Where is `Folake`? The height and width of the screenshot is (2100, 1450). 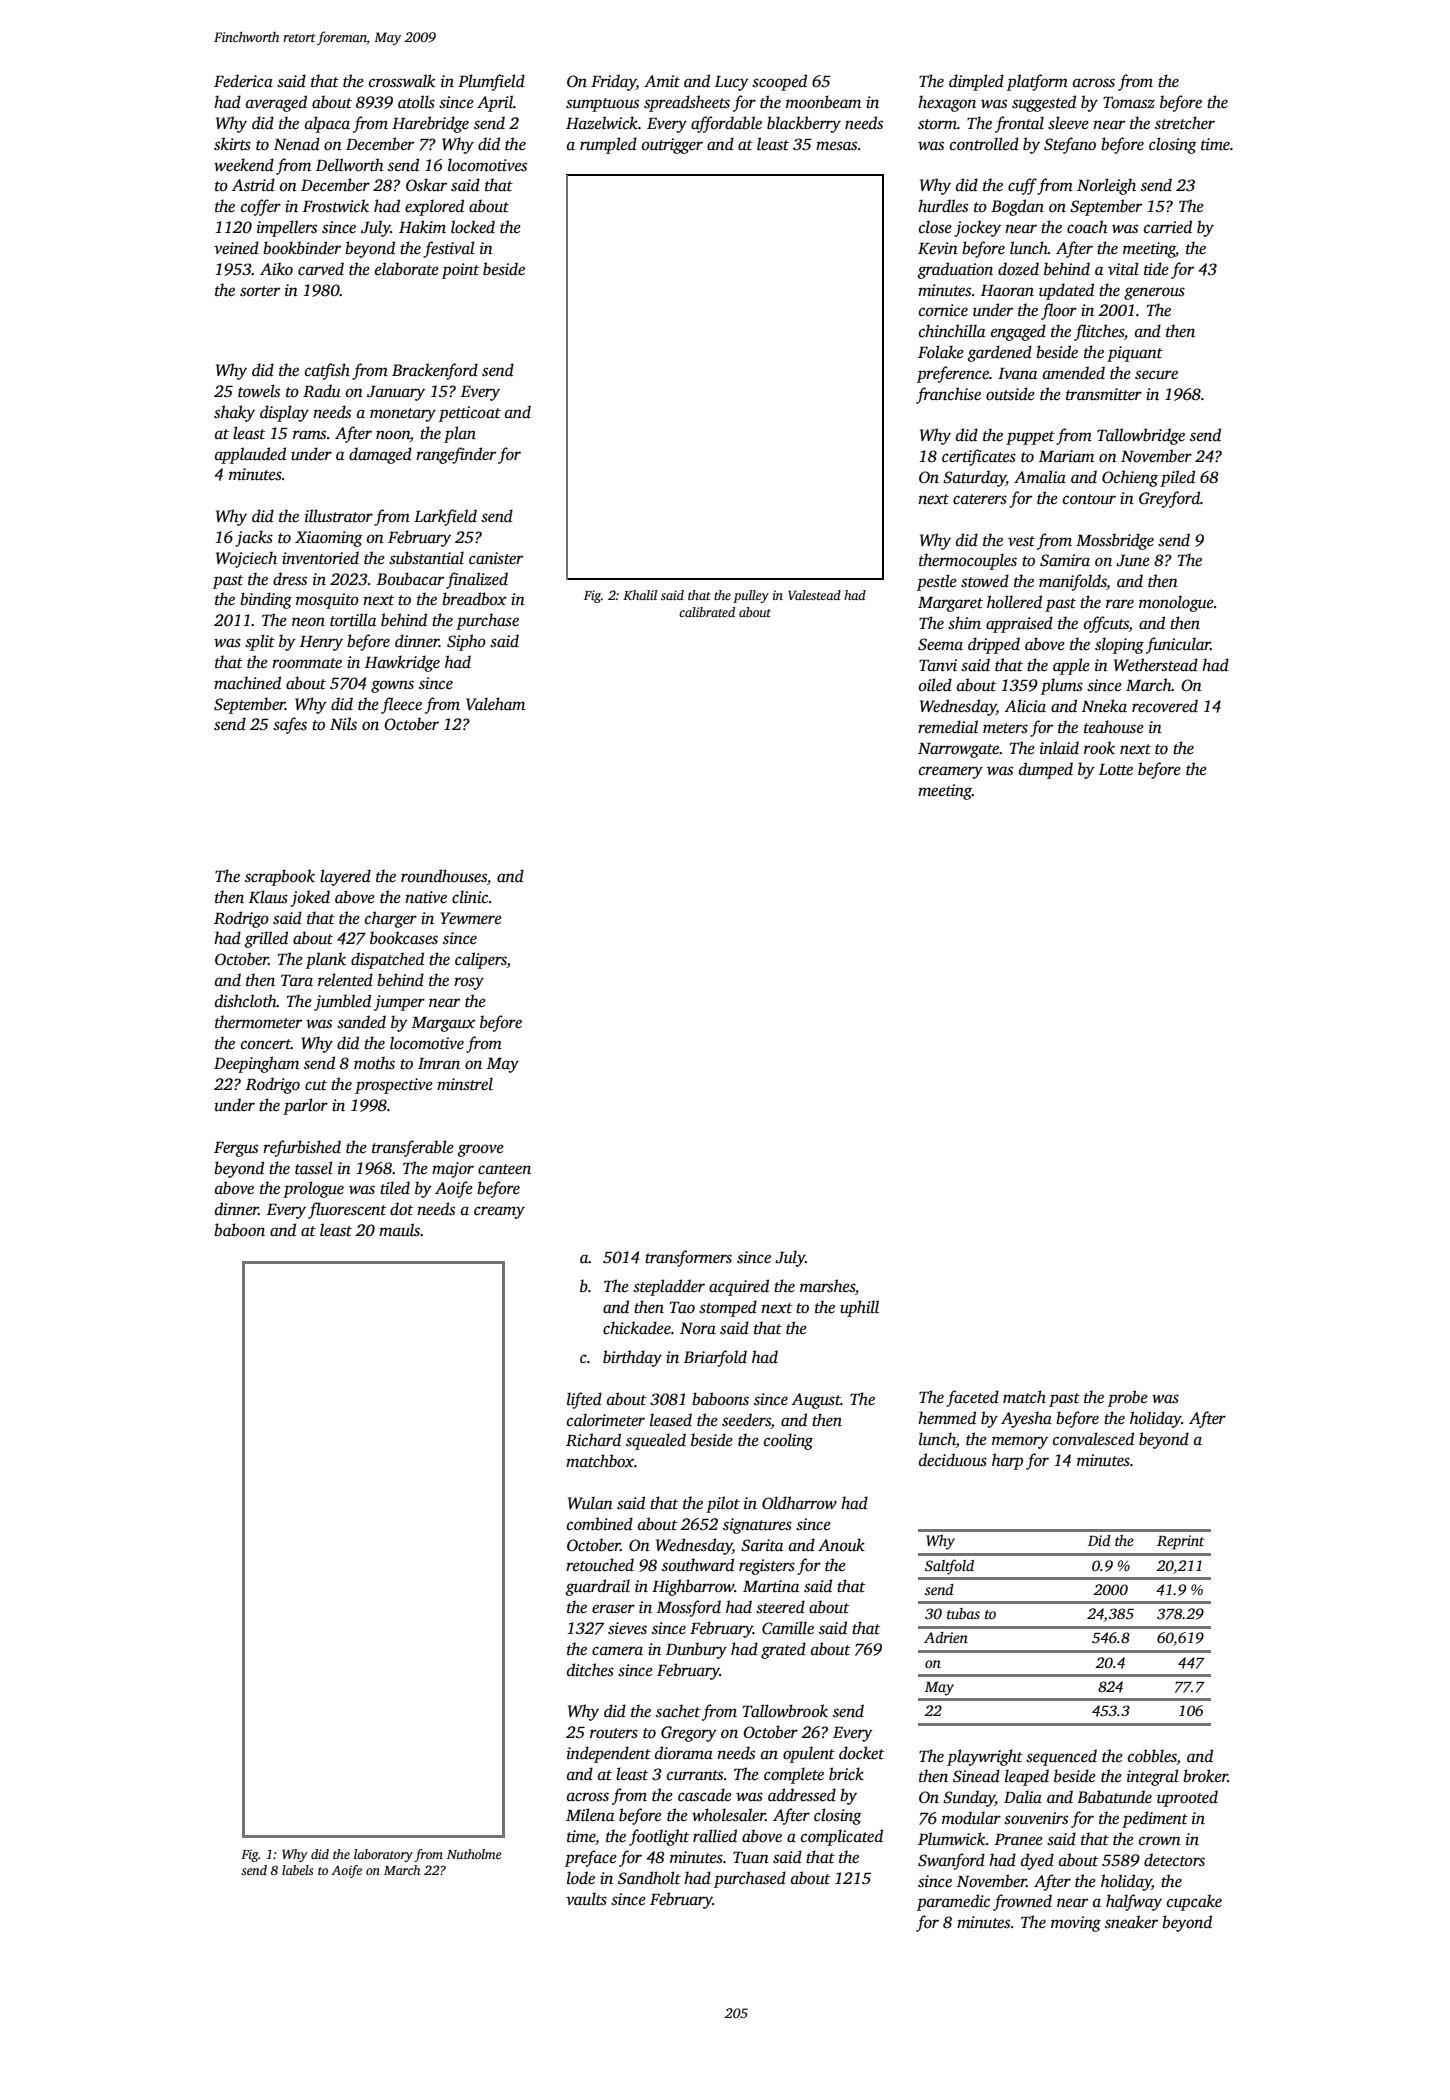
Folake is located at coordinates (941, 352).
